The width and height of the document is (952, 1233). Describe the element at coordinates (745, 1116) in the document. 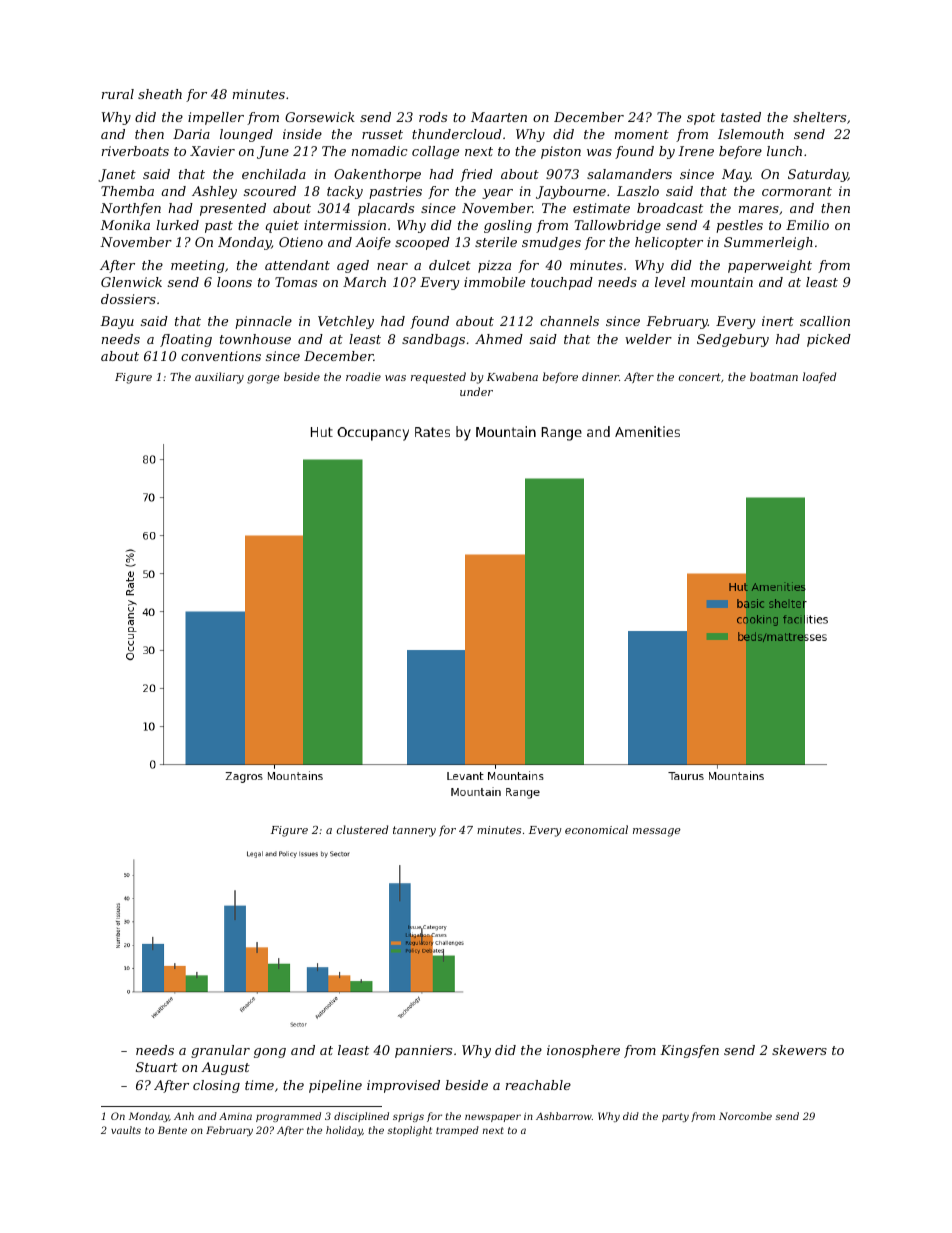

I see `Norcombe` at that location.
